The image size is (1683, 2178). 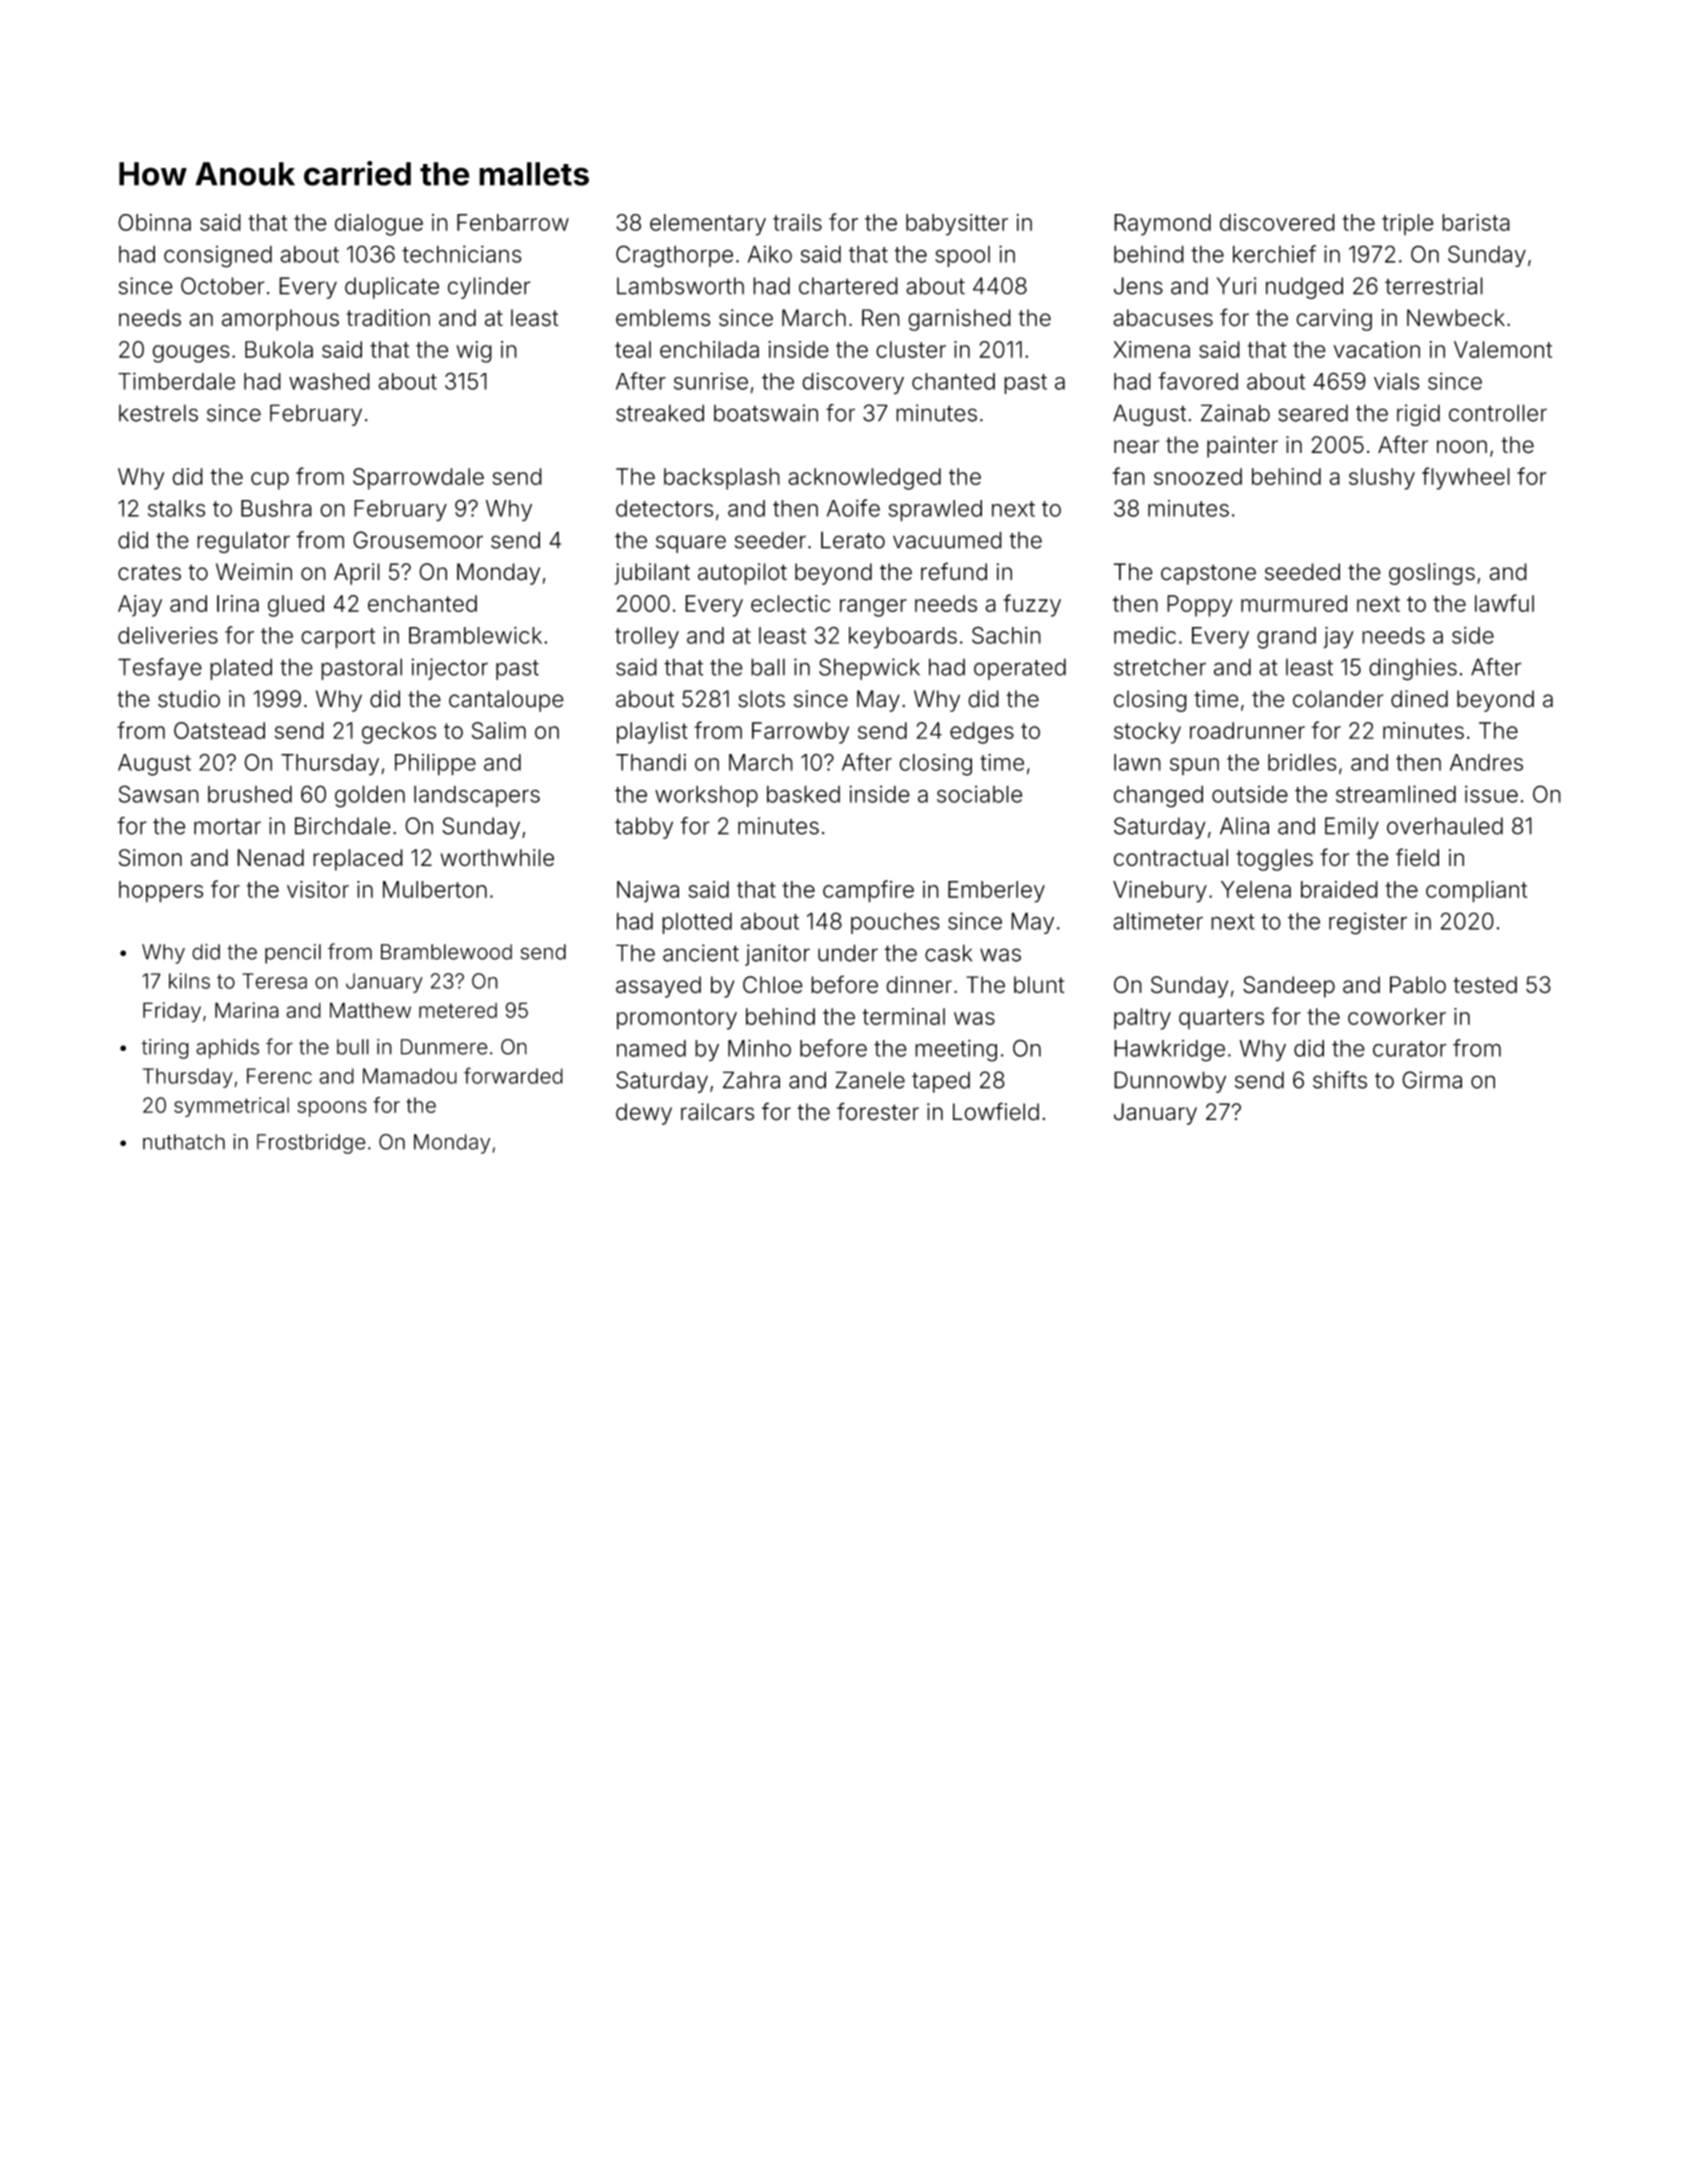 What do you see at coordinates (979, 794) in the screenshot?
I see `sociable` at bounding box center [979, 794].
